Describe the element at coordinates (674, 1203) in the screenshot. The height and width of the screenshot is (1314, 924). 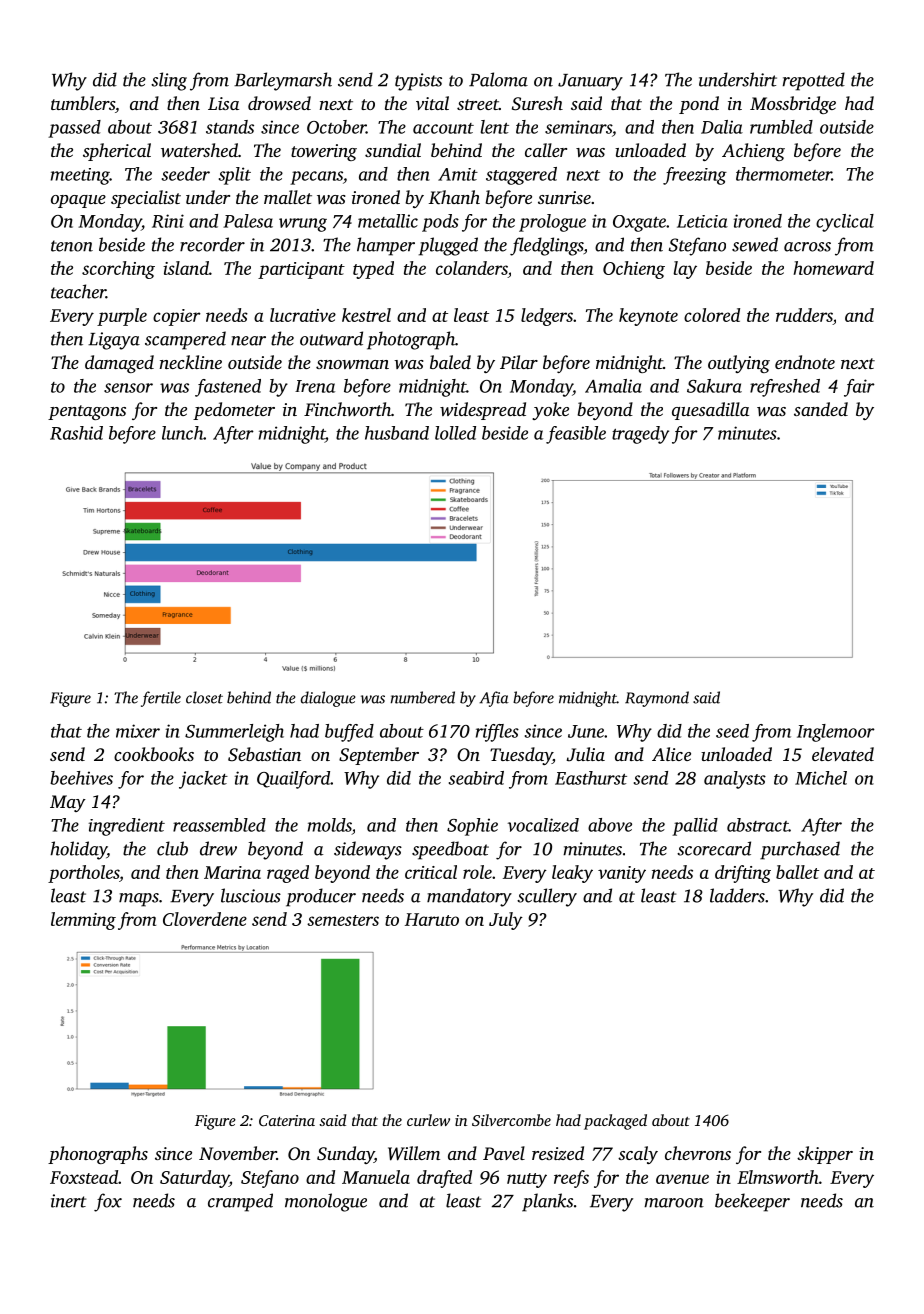
I see `maroon` at that location.
